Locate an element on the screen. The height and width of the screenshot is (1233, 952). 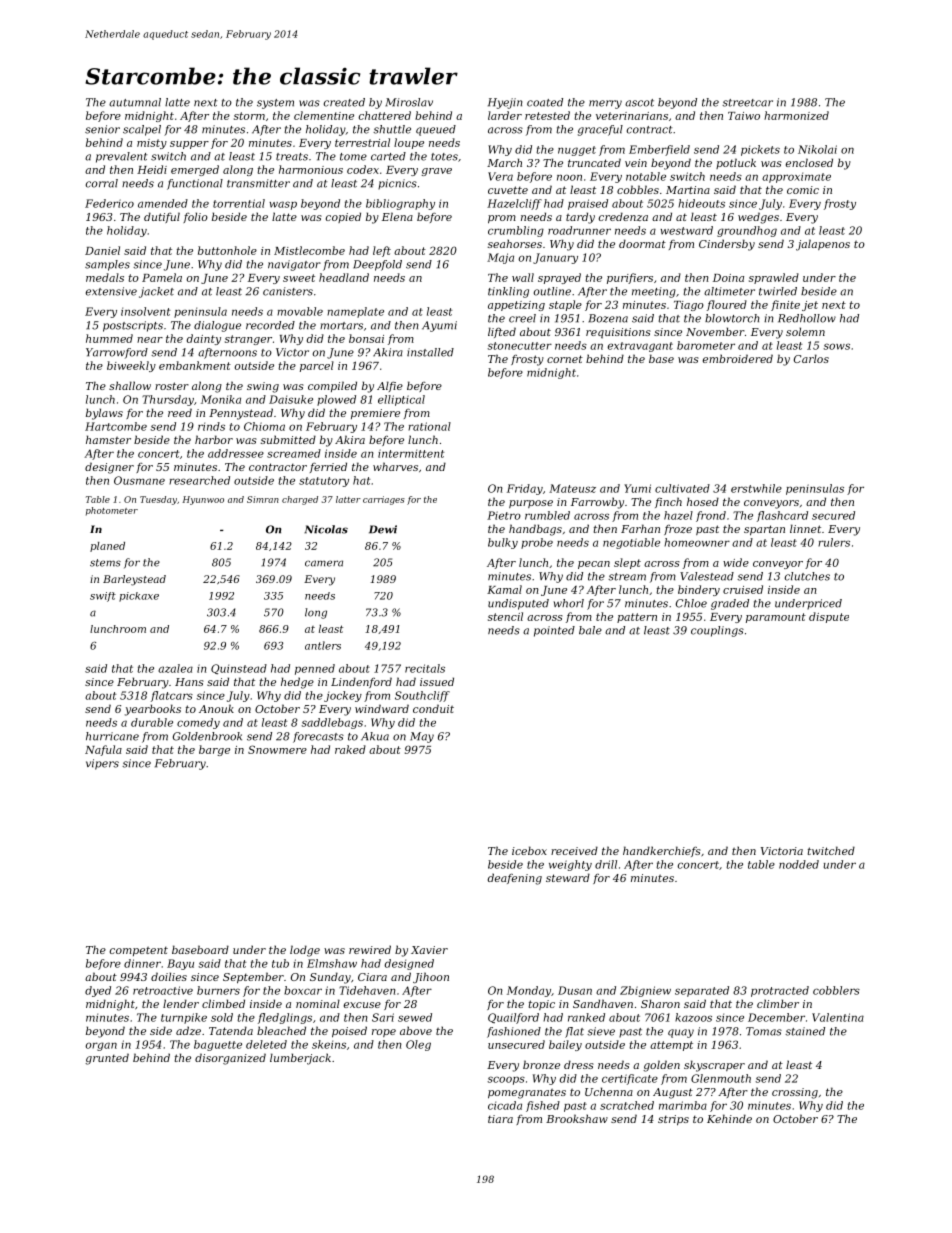
protracted is located at coordinates (780, 991).
